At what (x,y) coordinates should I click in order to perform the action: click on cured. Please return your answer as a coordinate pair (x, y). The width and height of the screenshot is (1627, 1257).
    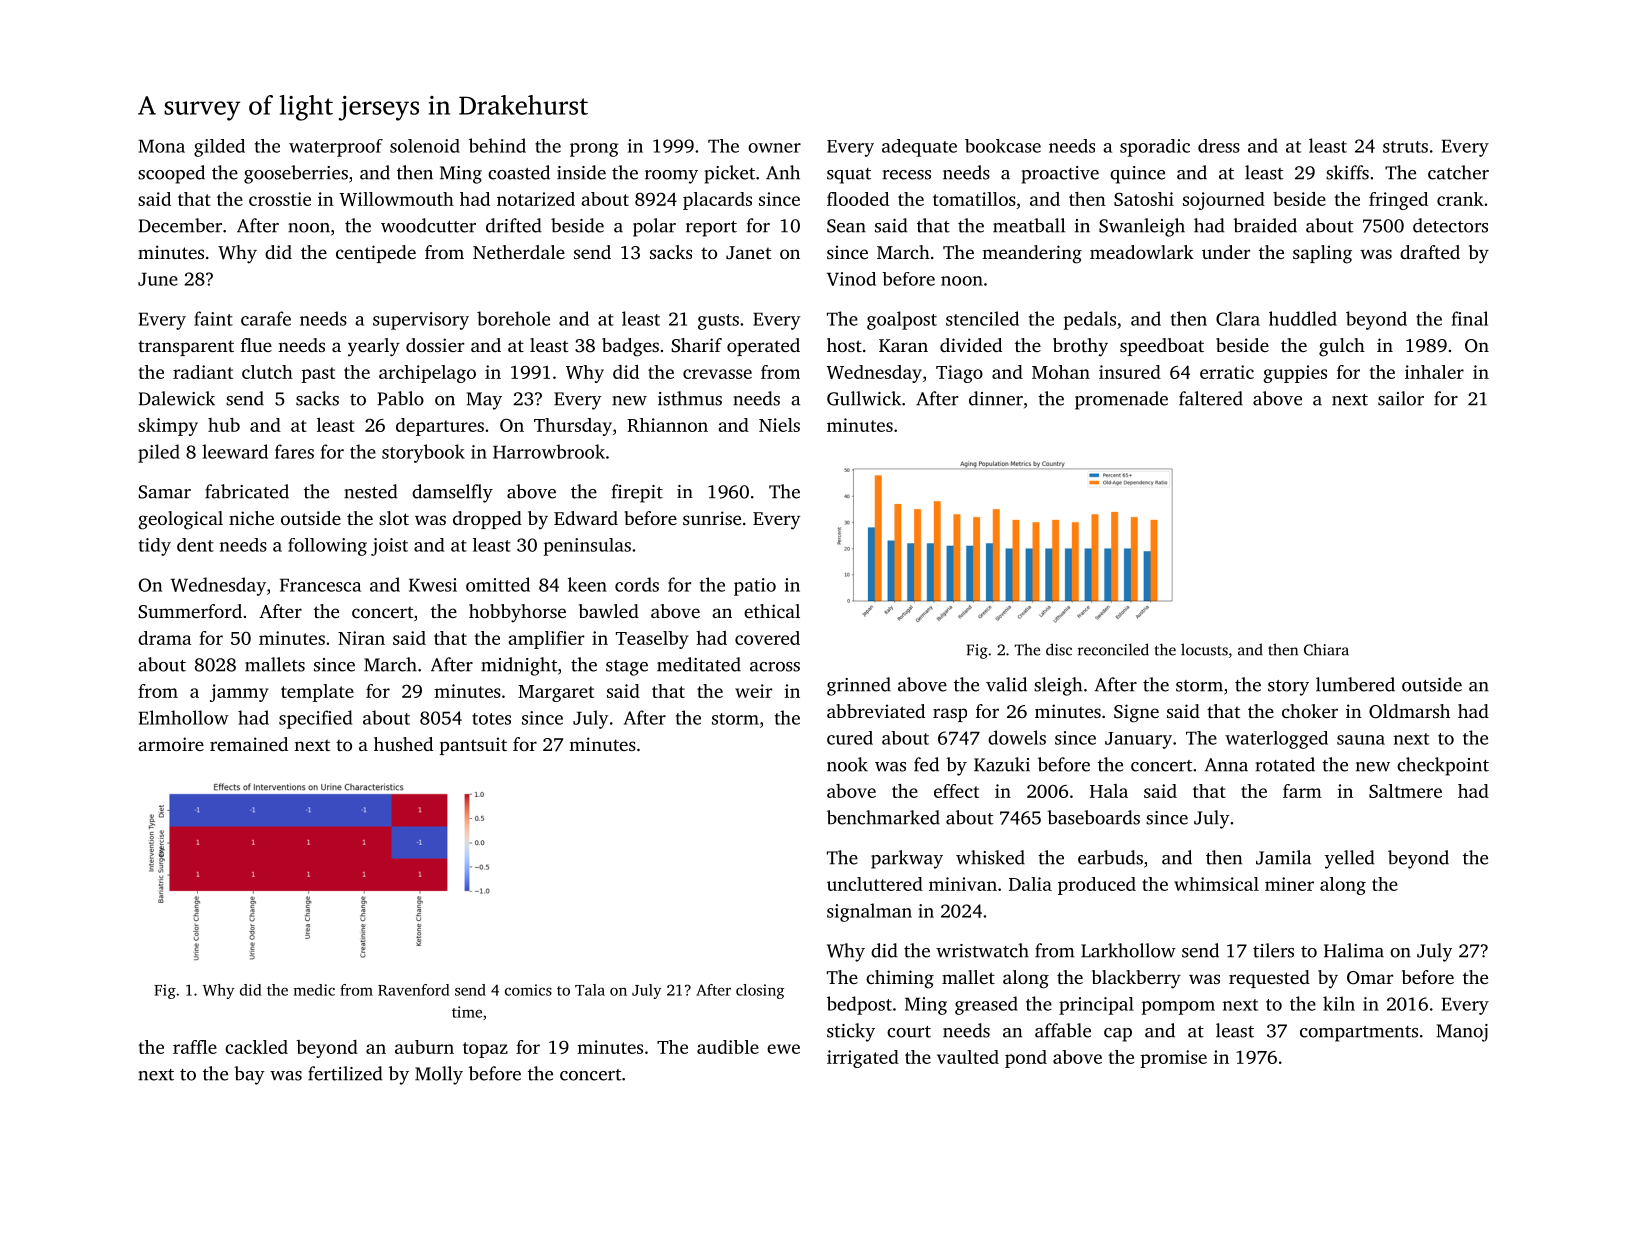
    Looking at the image, I should click on (850, 738).
